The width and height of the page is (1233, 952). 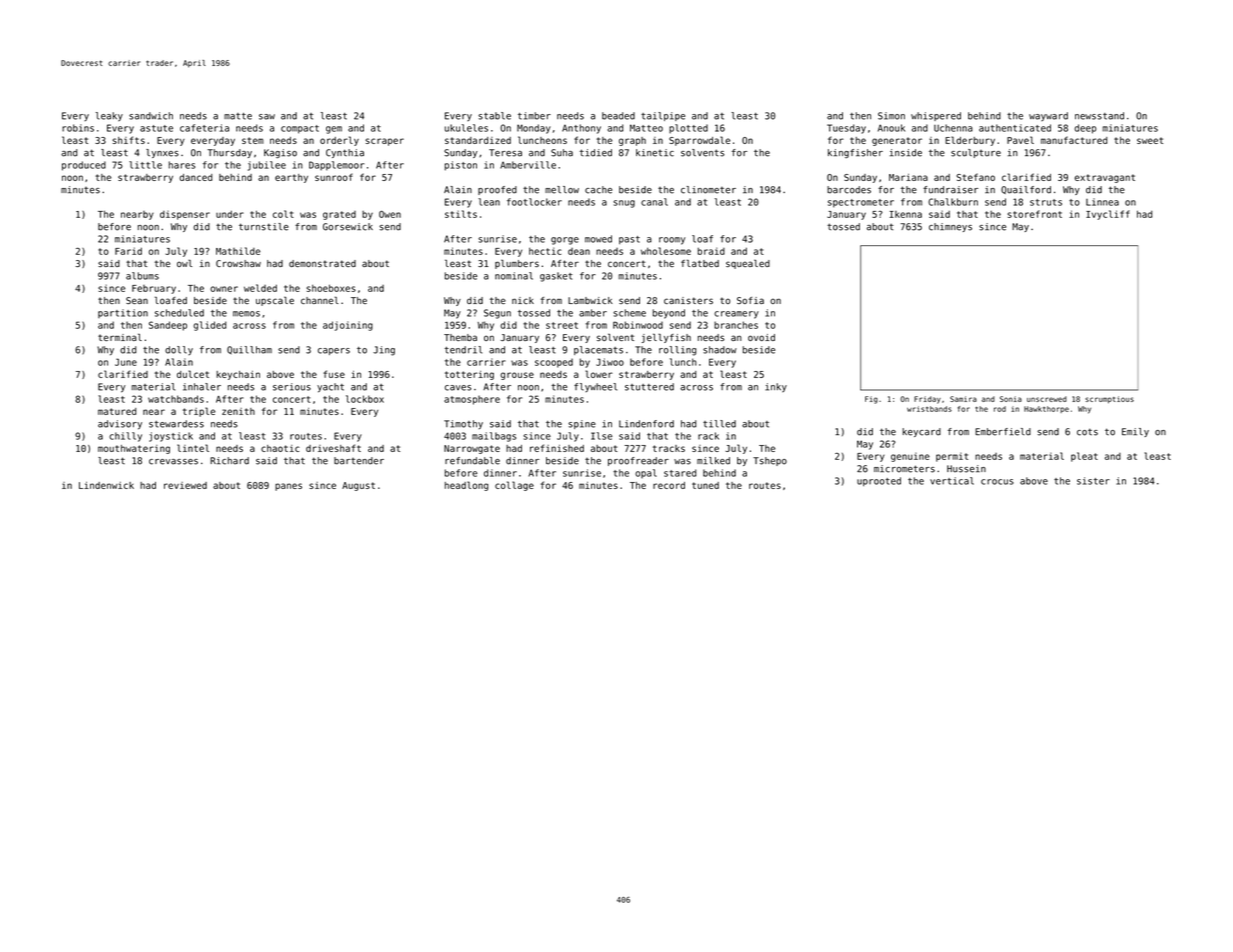 What do you see at coordinates (472, 400) in the page?
I see `atmosphere` at bounding box center [472, 400].
